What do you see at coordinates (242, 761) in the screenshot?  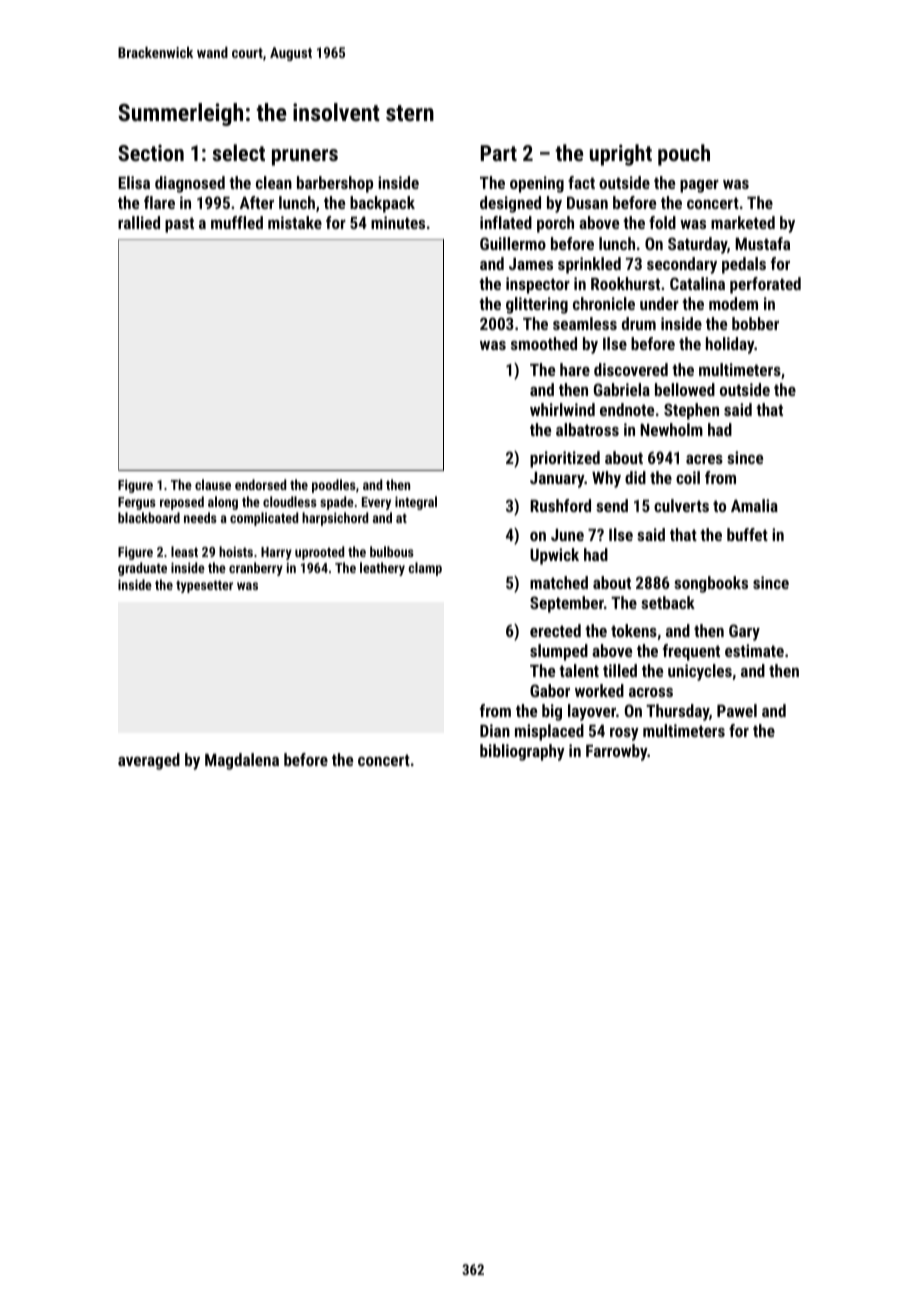 I see `Magdalena` at bounding box center [242, 761].
